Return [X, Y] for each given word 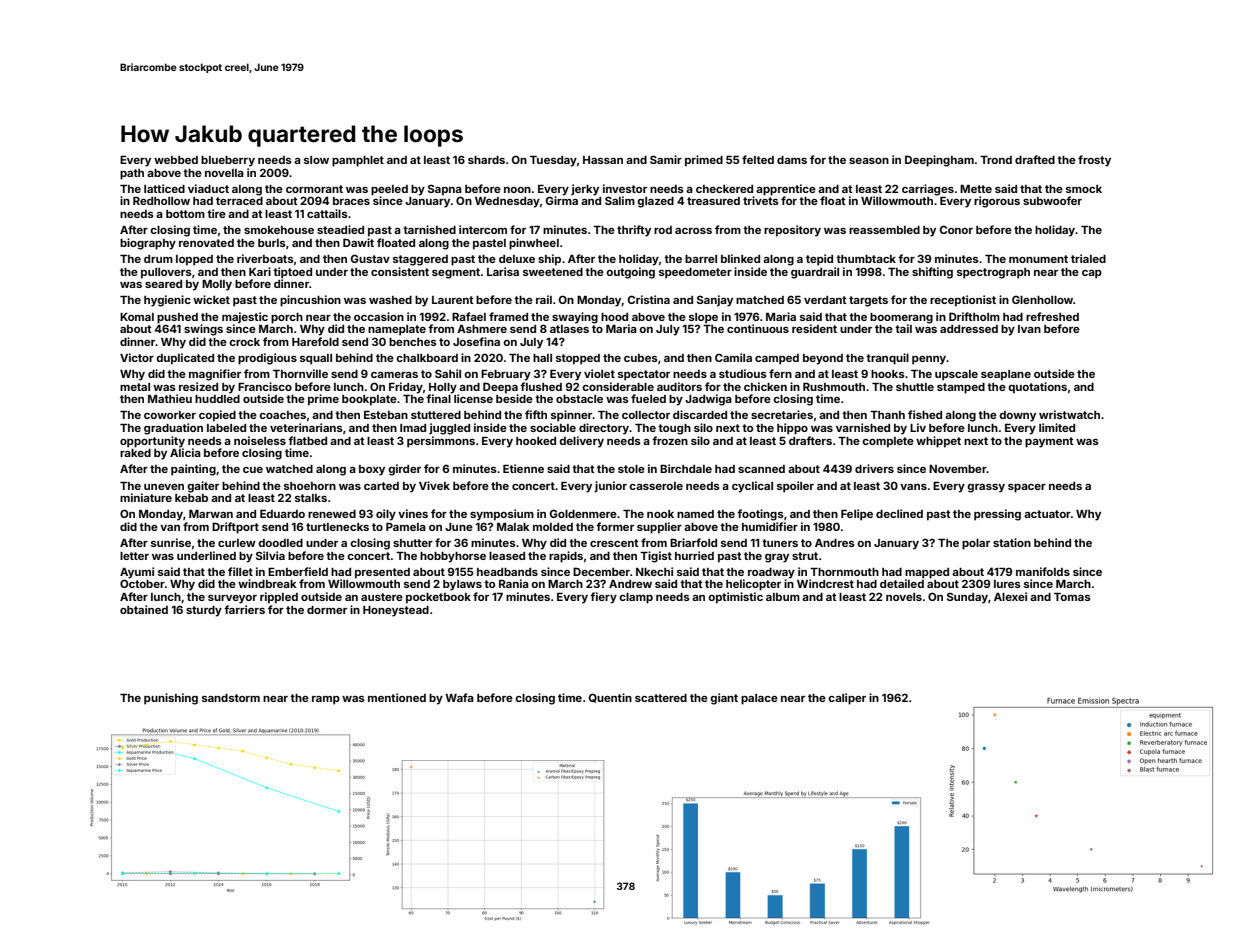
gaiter [203, 487]
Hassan [603, 160]
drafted [1035, 159]
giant [724, 699]
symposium [502, 515]
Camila [733, 357]
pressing [997, 515]
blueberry [228, 161]
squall [316, 359]
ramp [326, 700]
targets [868, 301]
